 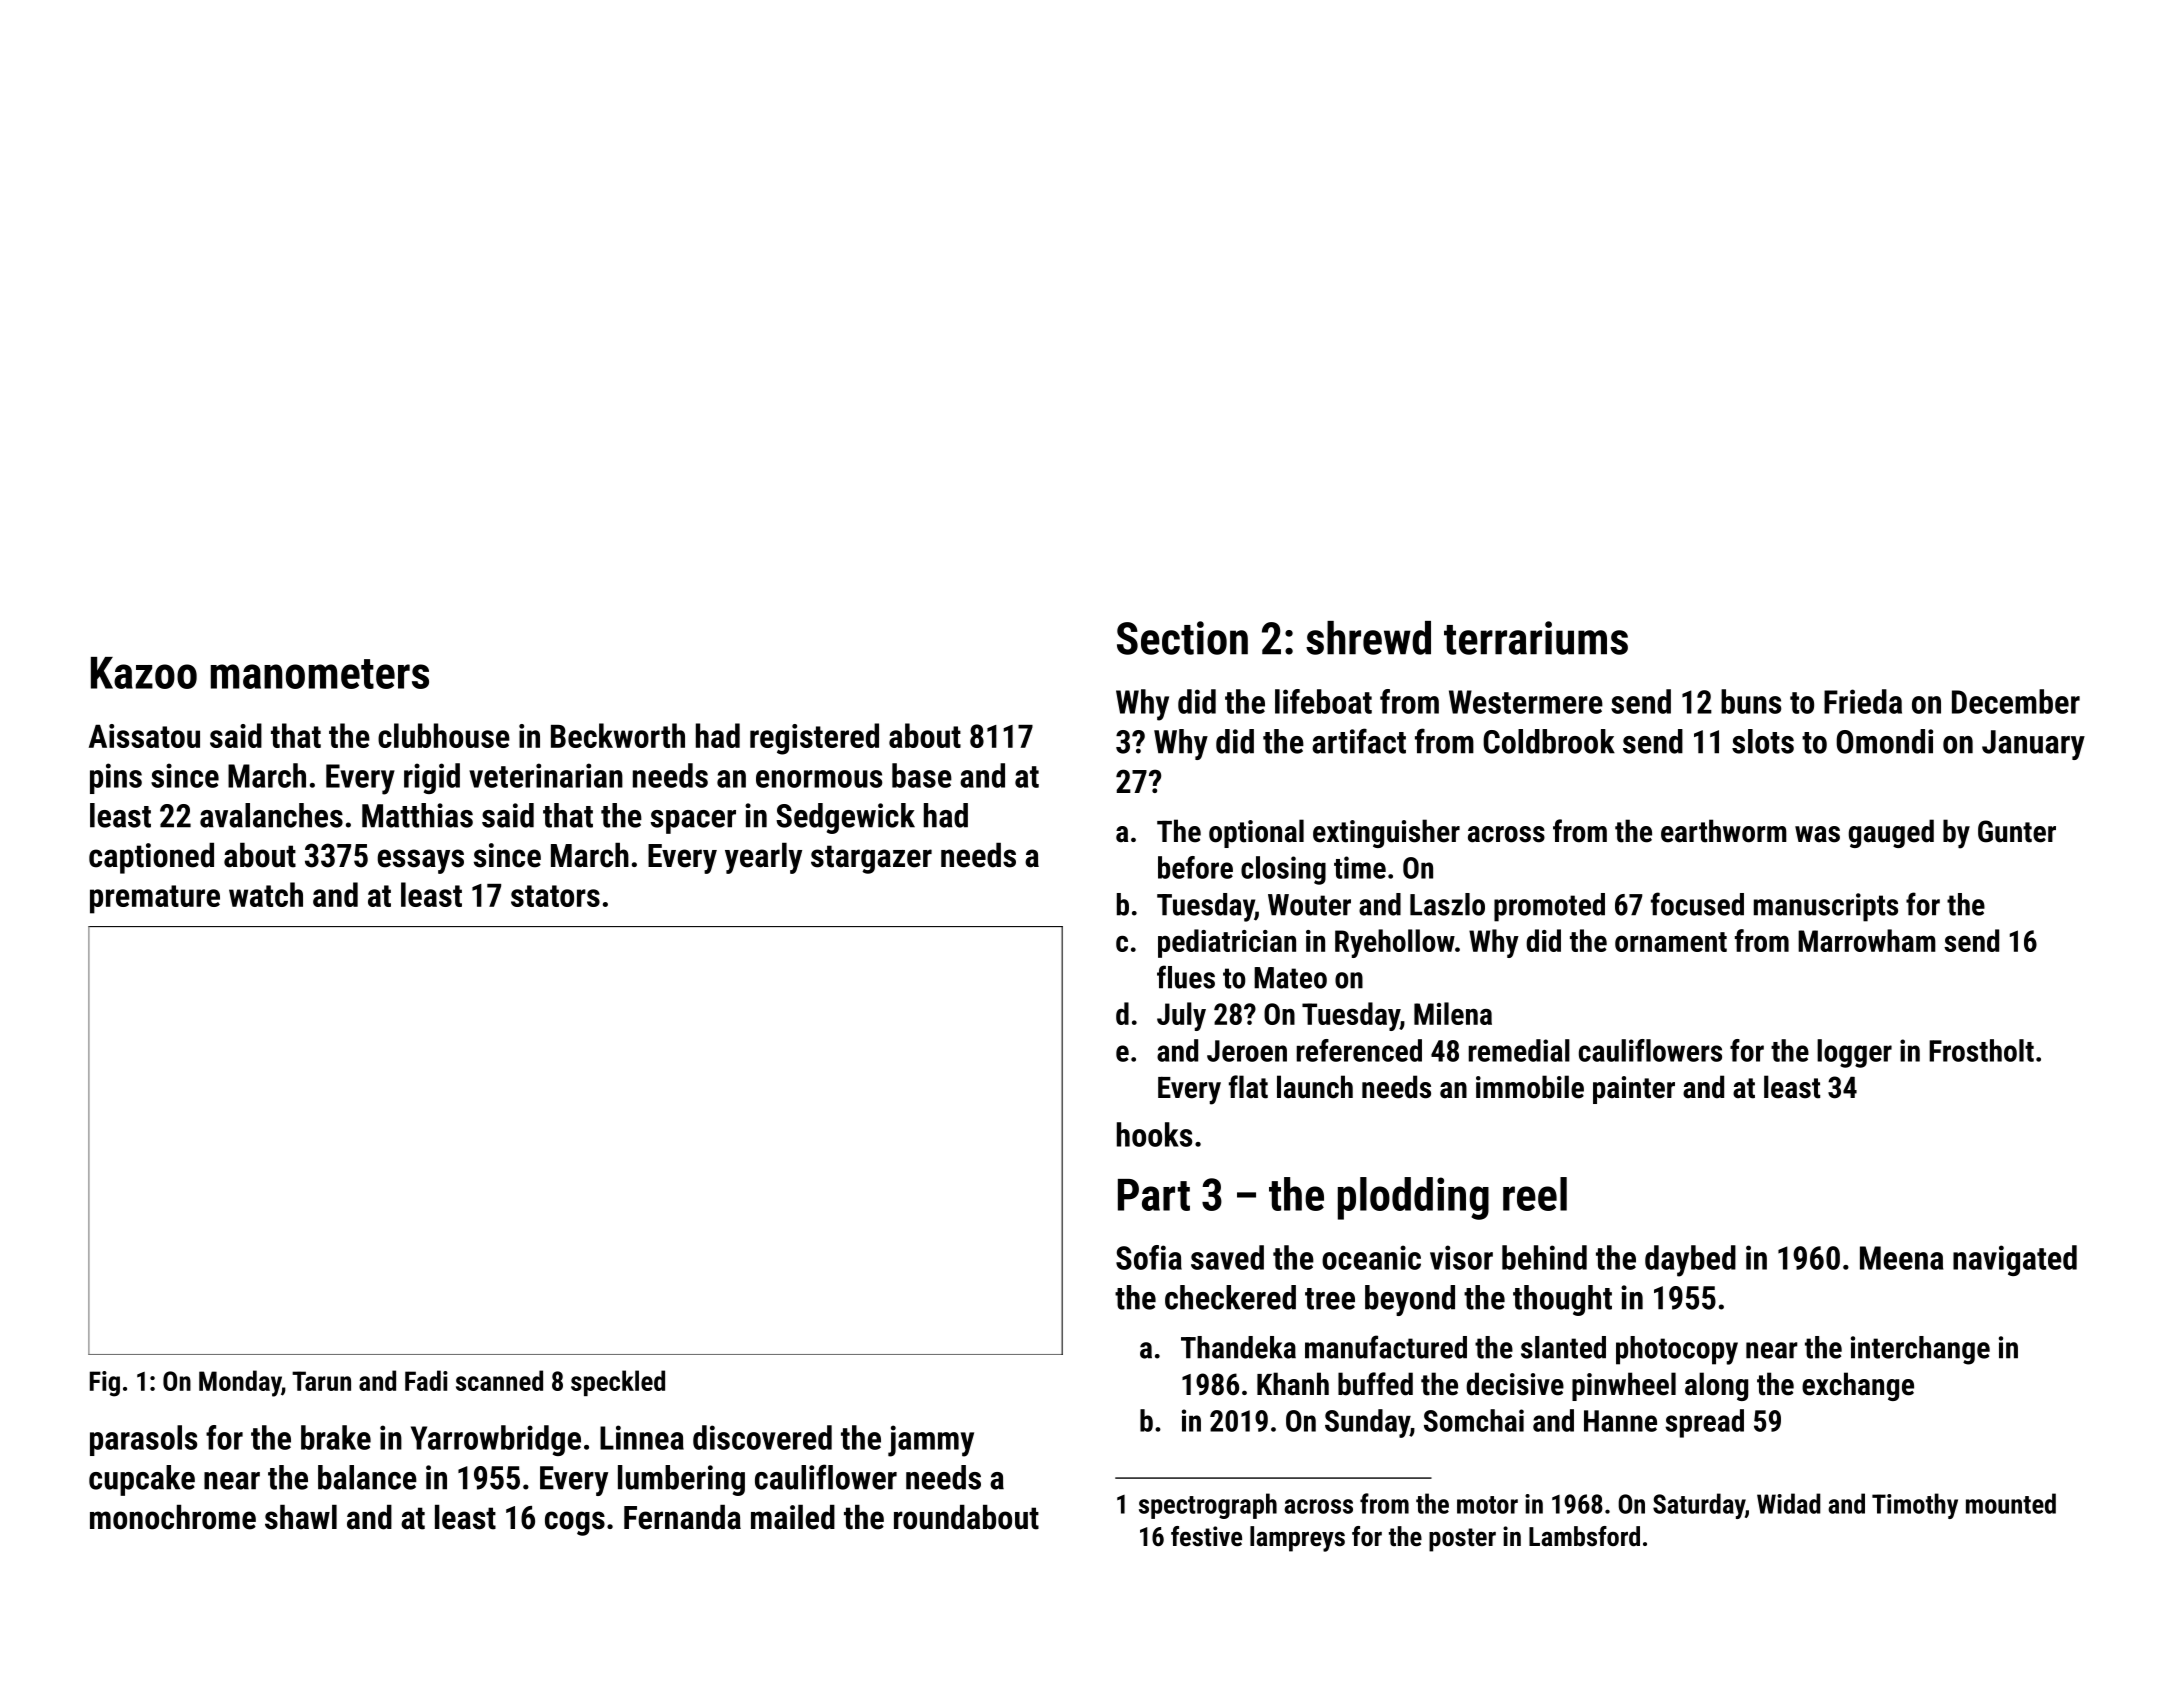 What do you see at coordinates (1182, 638) in the page?
I see `Section` at bounding box center [1182, 638].
